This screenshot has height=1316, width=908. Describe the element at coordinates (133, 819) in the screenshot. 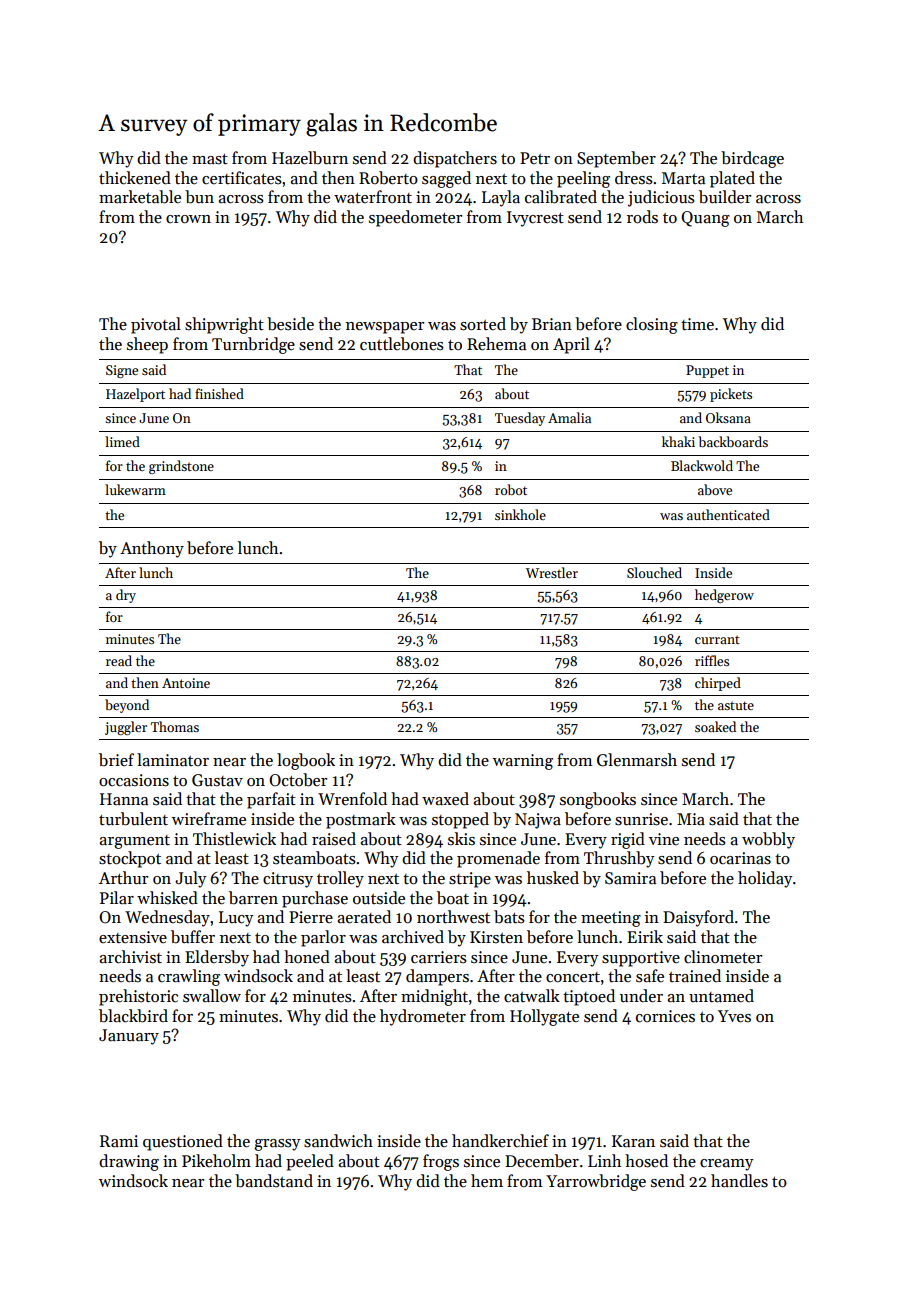

I see `turbulent` at that location.
